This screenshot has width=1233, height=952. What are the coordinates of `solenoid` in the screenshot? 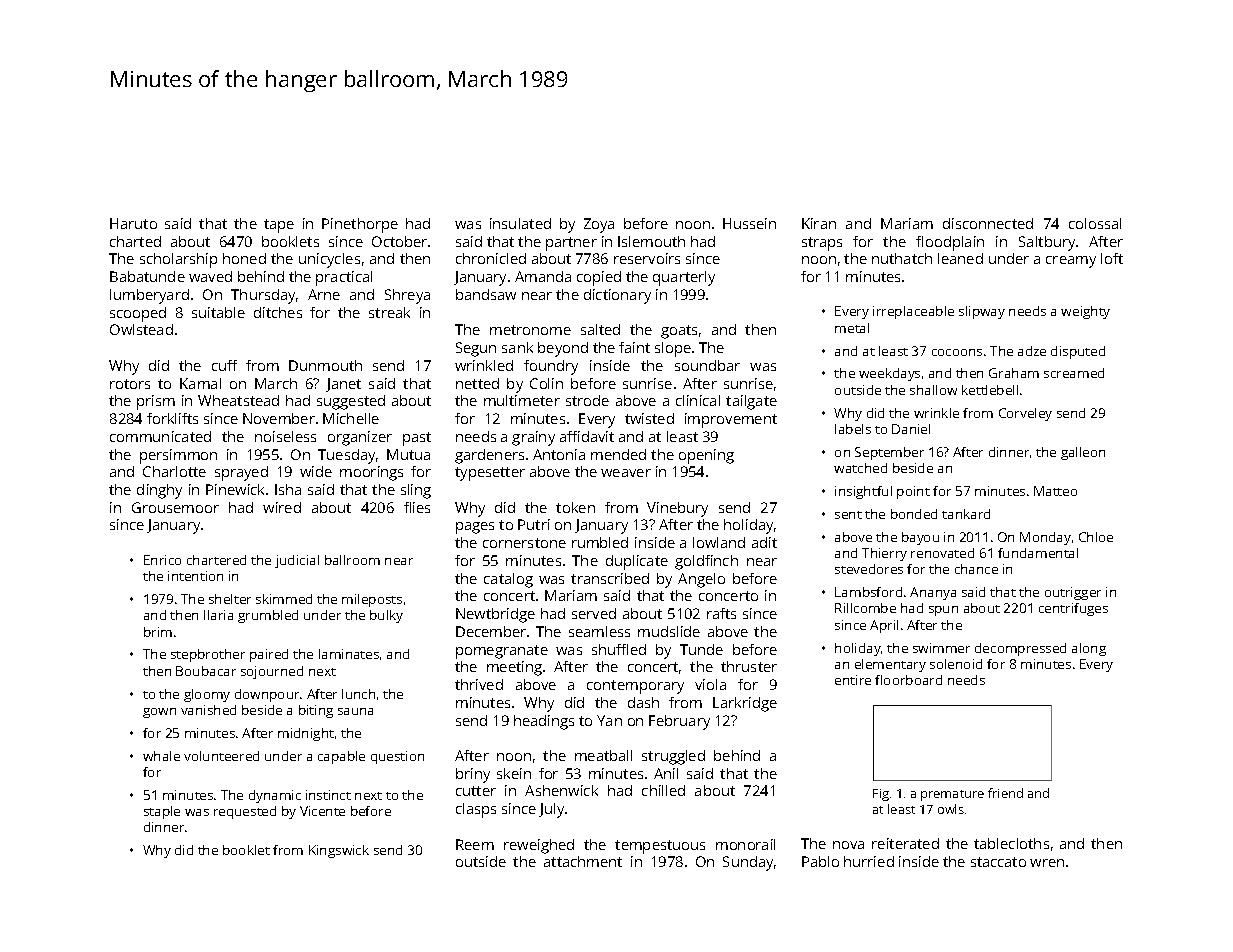 It's located at (956, 664).
